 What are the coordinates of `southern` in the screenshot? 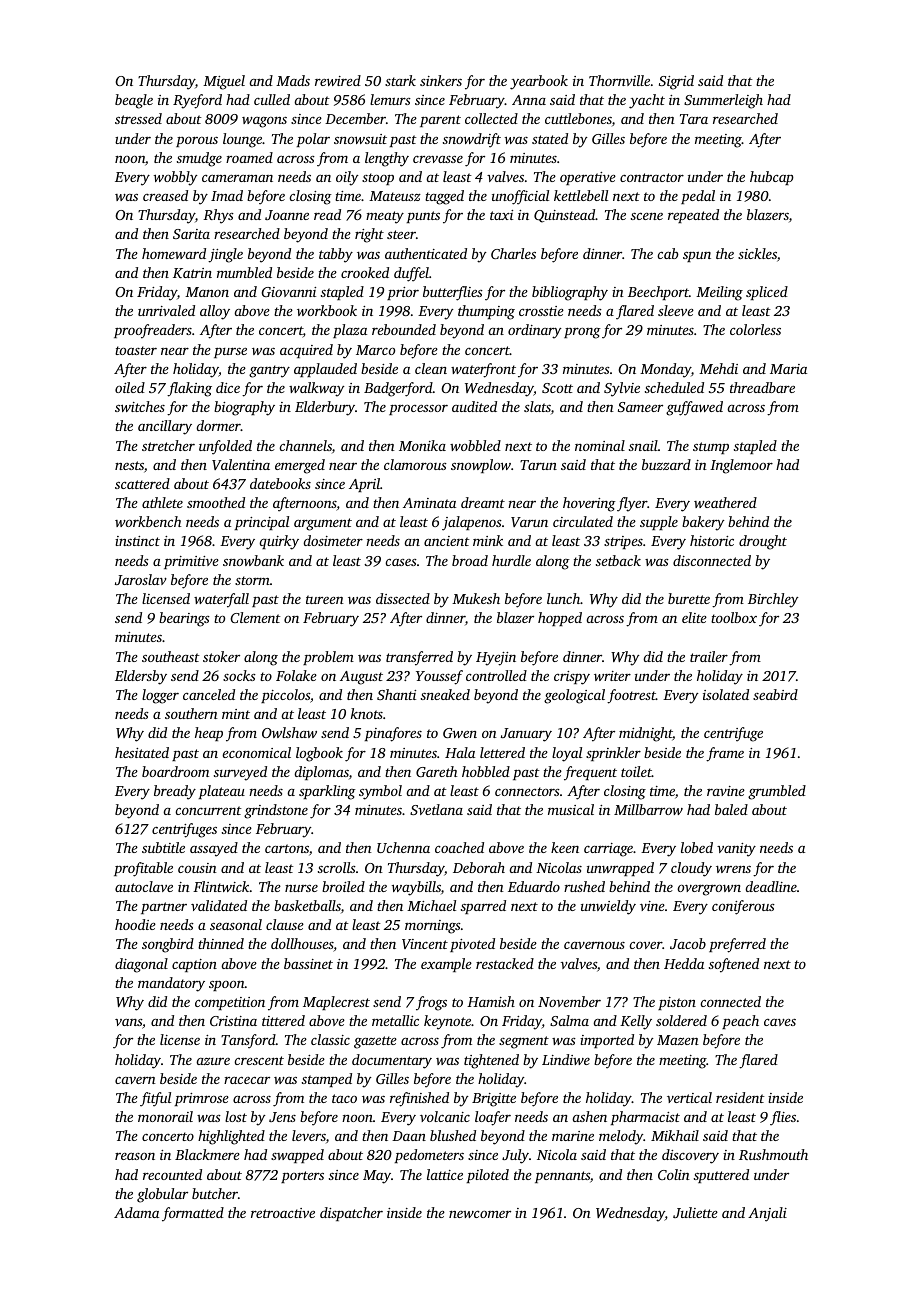 It's located at (191, 713).
